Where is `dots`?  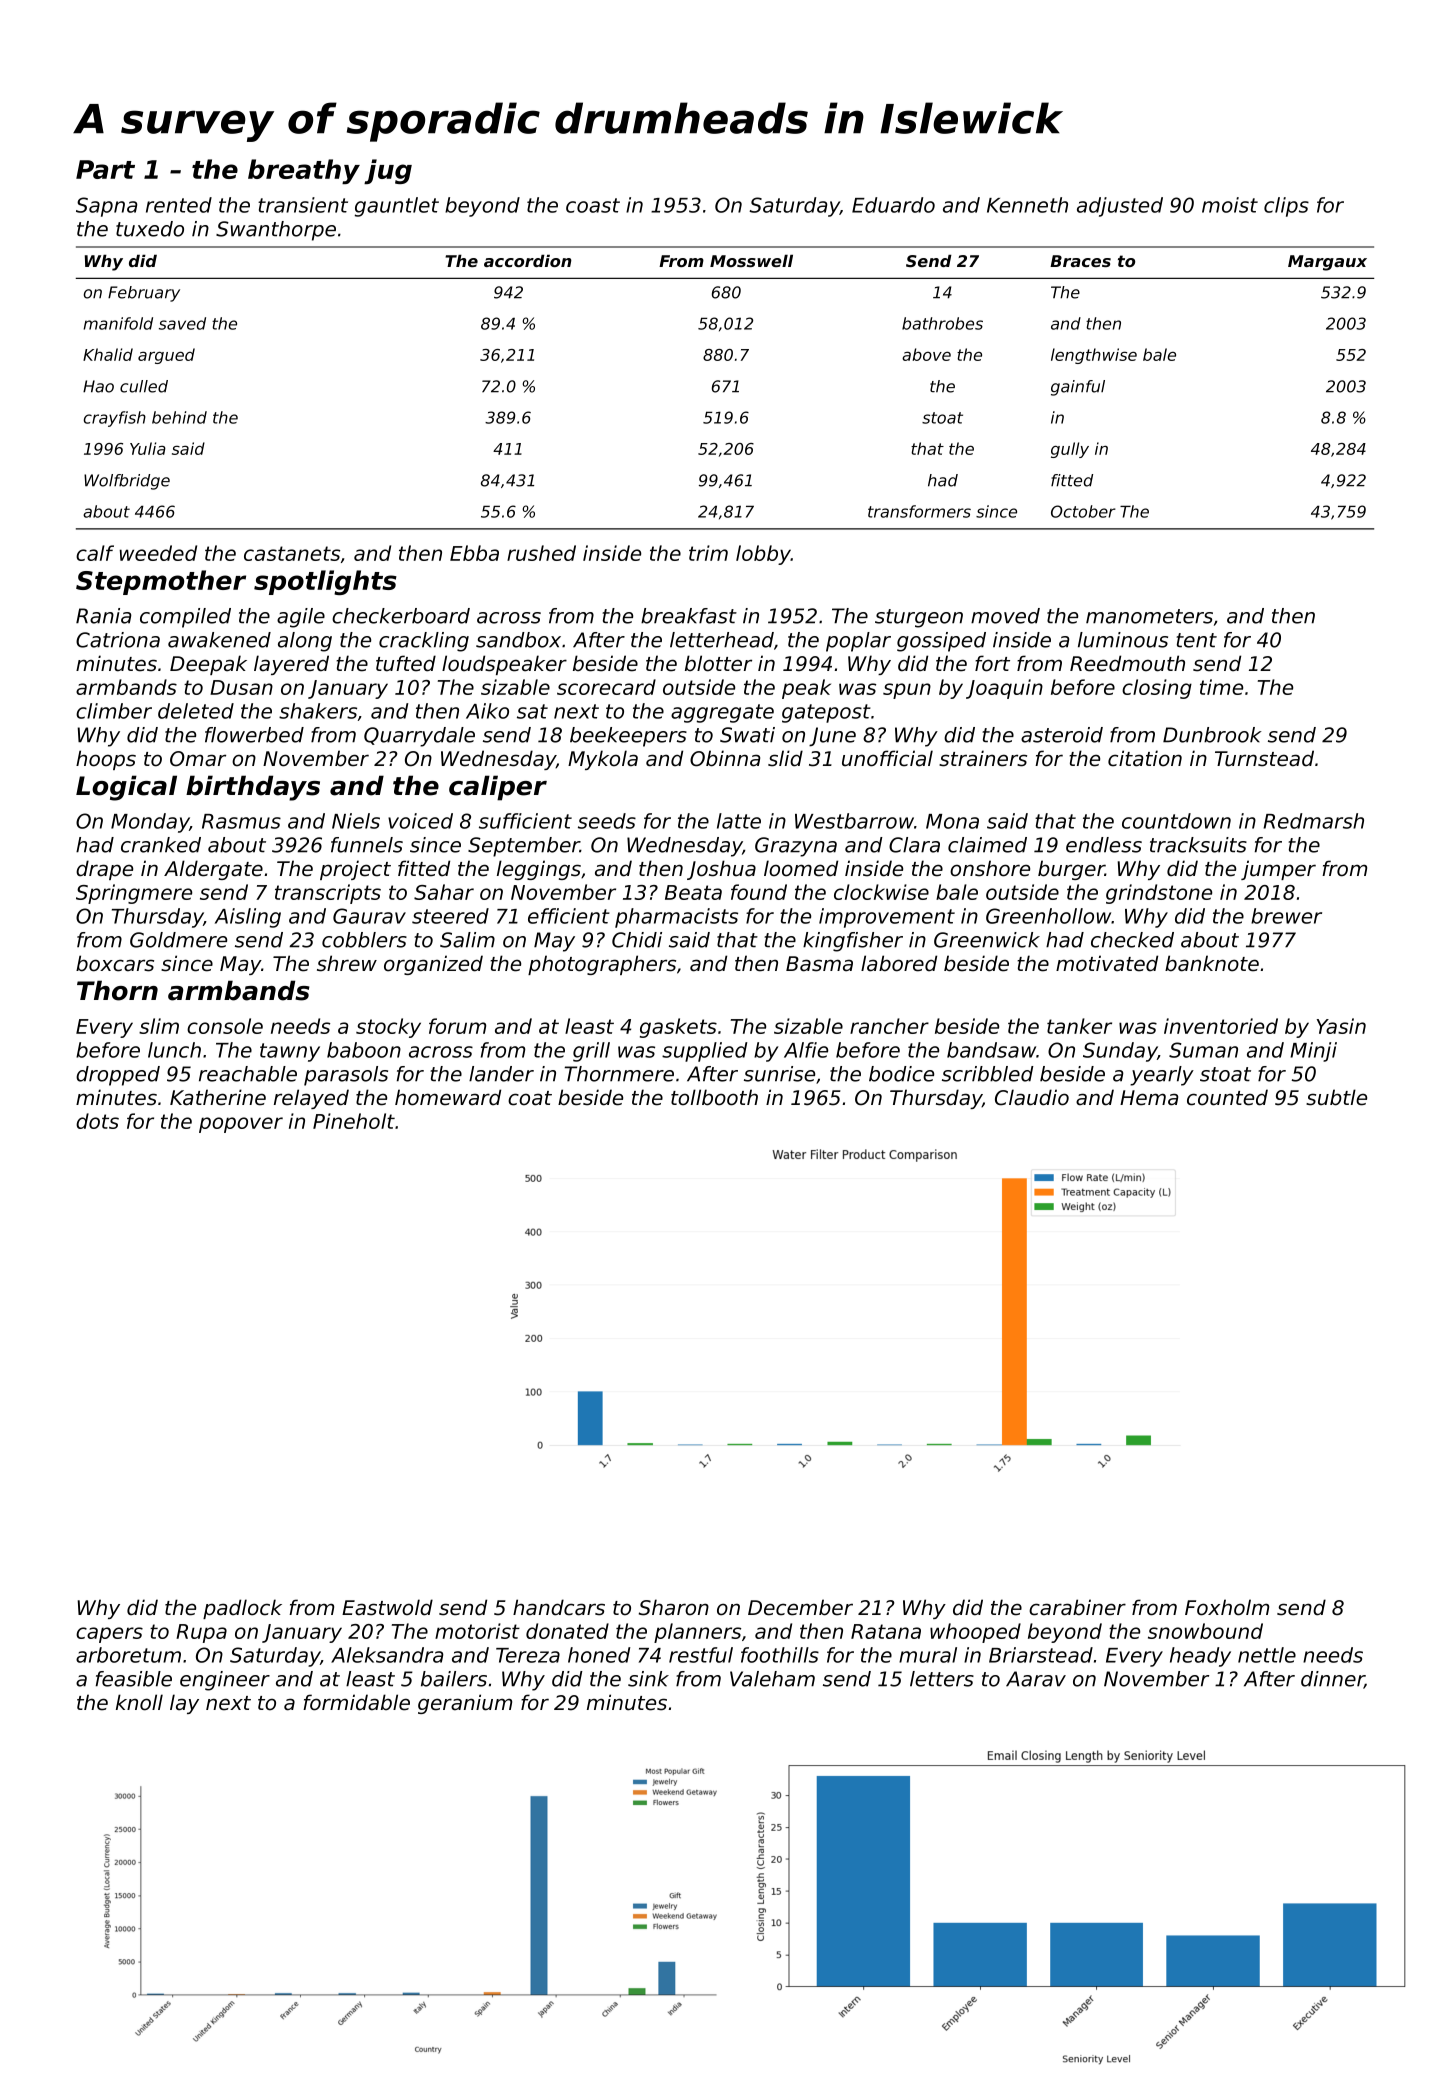
dots is located at coordinates (97, 1121).
